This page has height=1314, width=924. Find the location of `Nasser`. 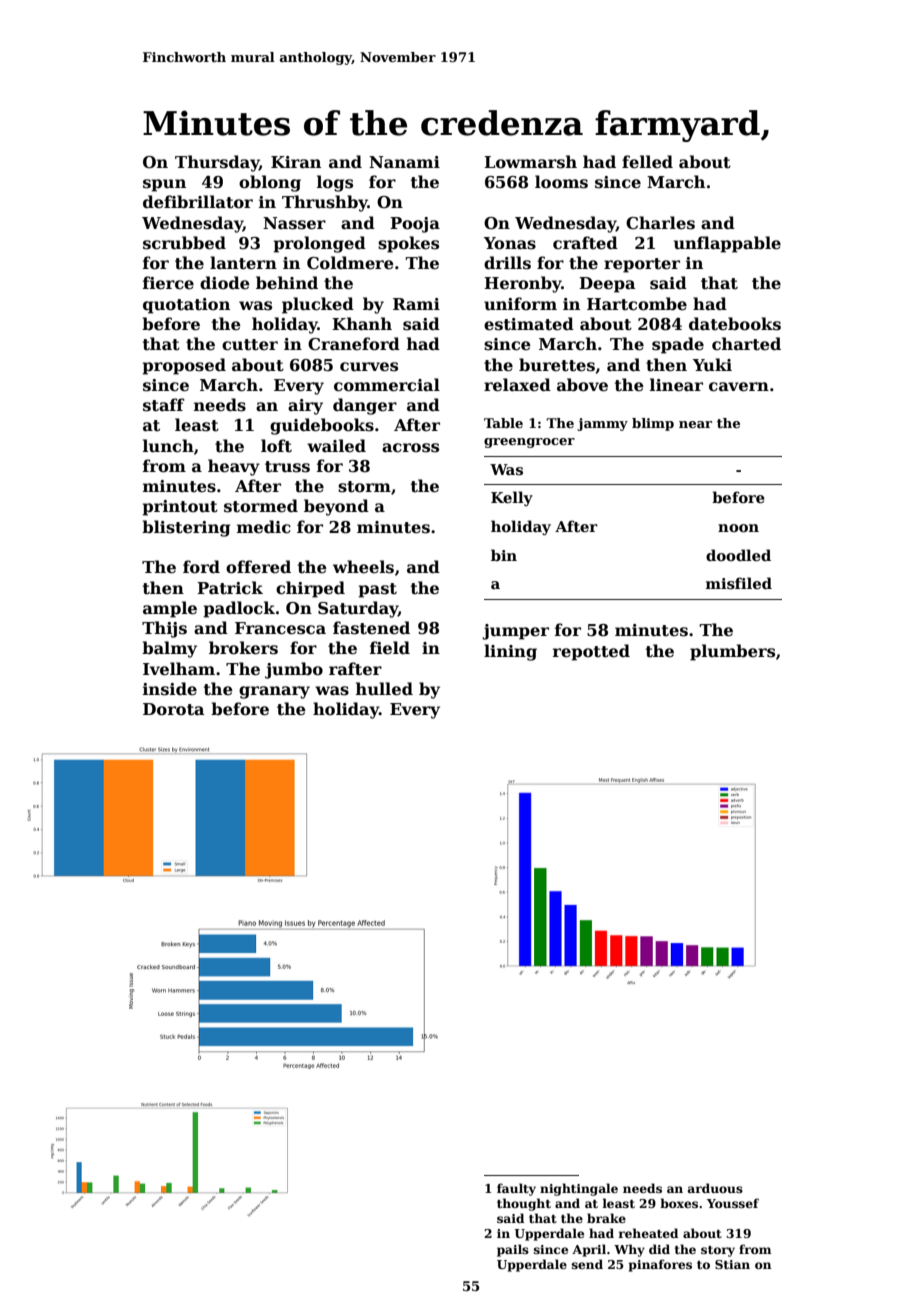

Nasser is located at coordinates (294, 223).
